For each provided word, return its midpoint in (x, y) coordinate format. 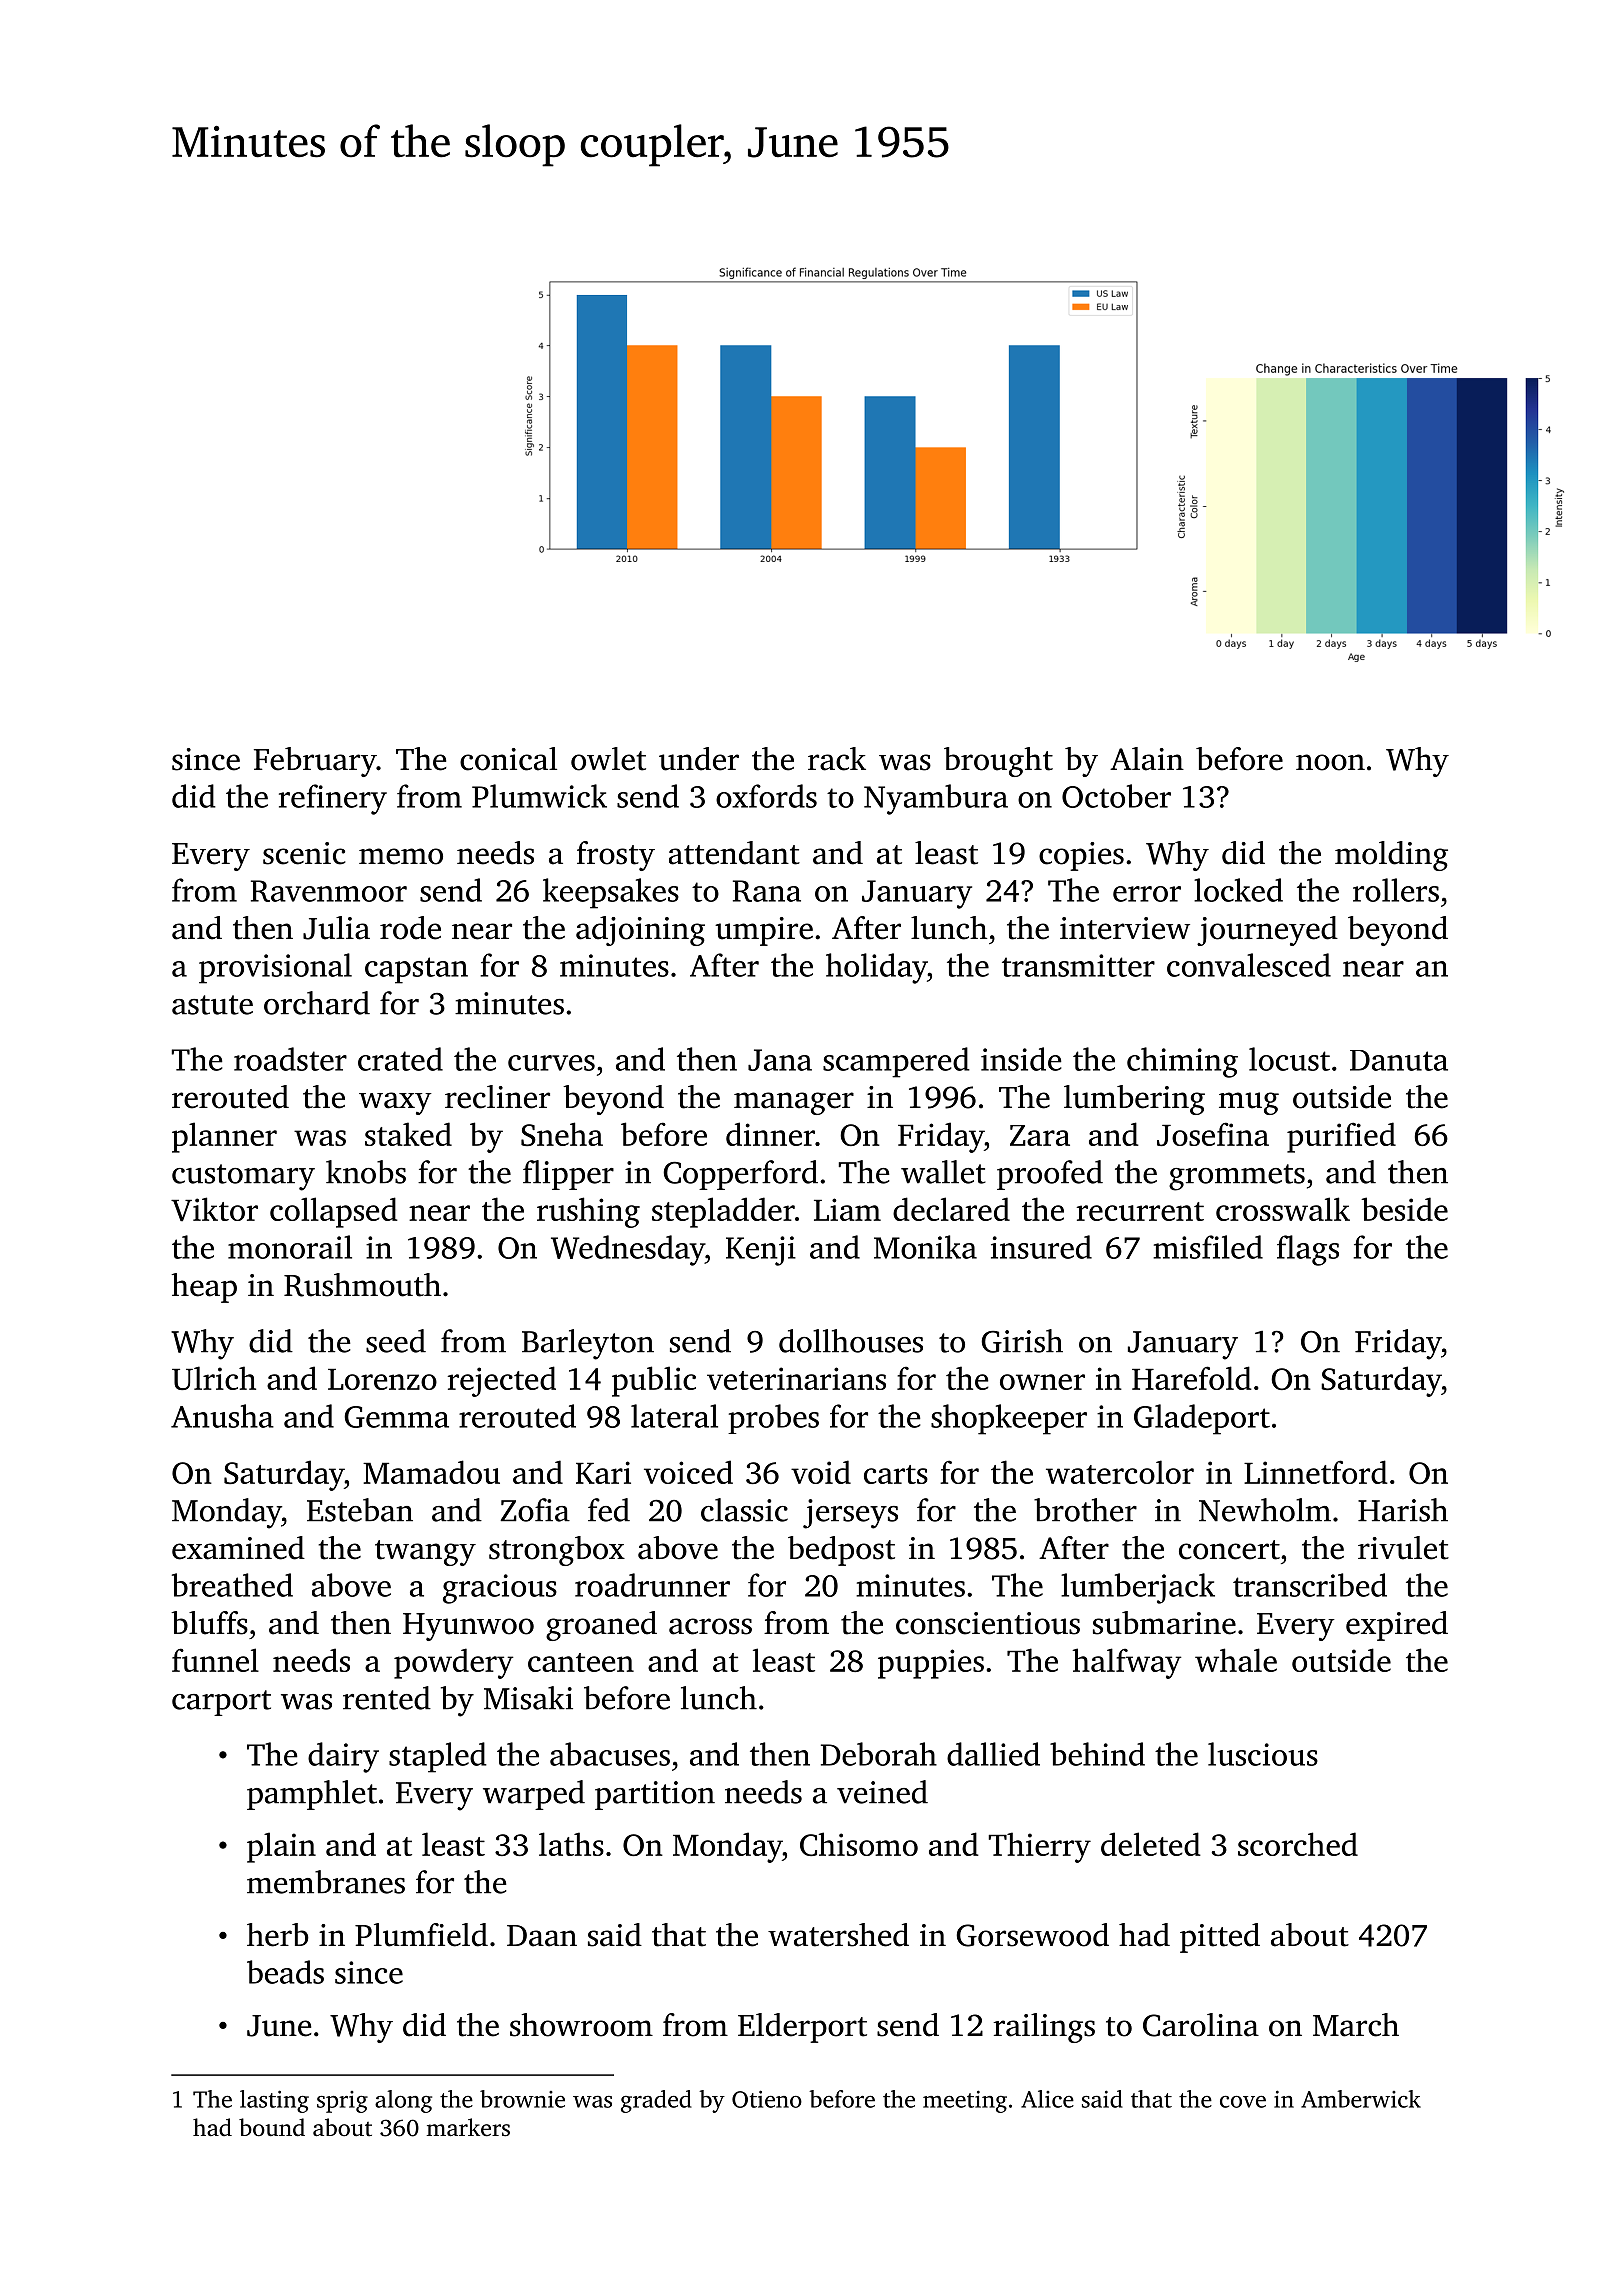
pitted (1220, 1938)
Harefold (1192, 1378)
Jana (780, 1060)
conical (508, 759)
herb (278, 1935)
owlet (608, 759)
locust (1289, 1059)
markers (468, 2127)
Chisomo (859, 1844)
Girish (1022, 1341)
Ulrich (214, 1378)
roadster (290, 1059)
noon (1330, 762)
